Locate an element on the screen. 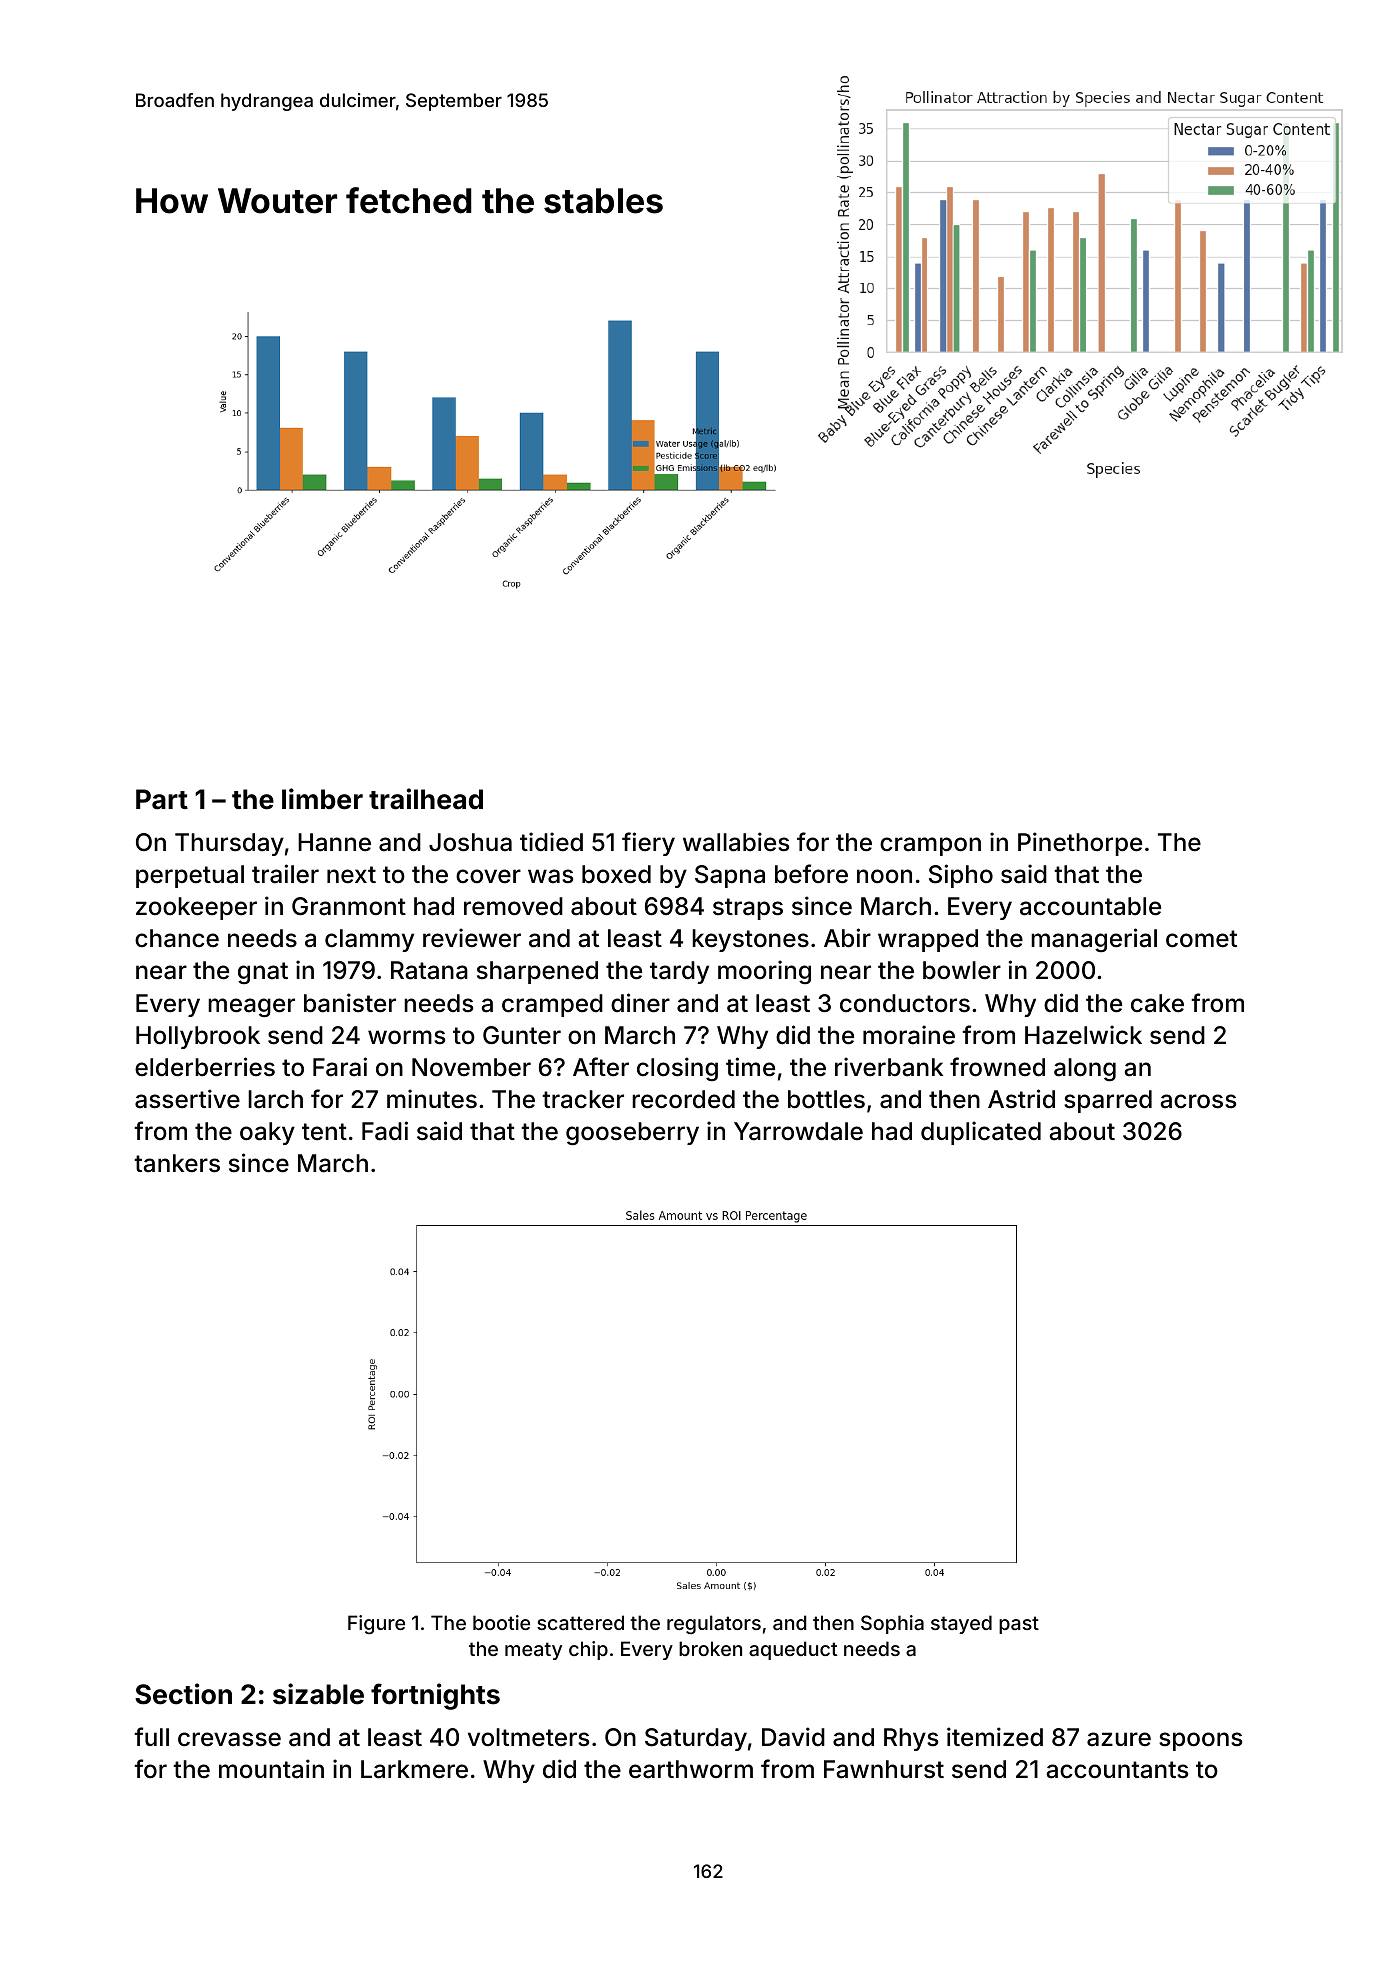  gnat is located at coordinates (263, 973).
